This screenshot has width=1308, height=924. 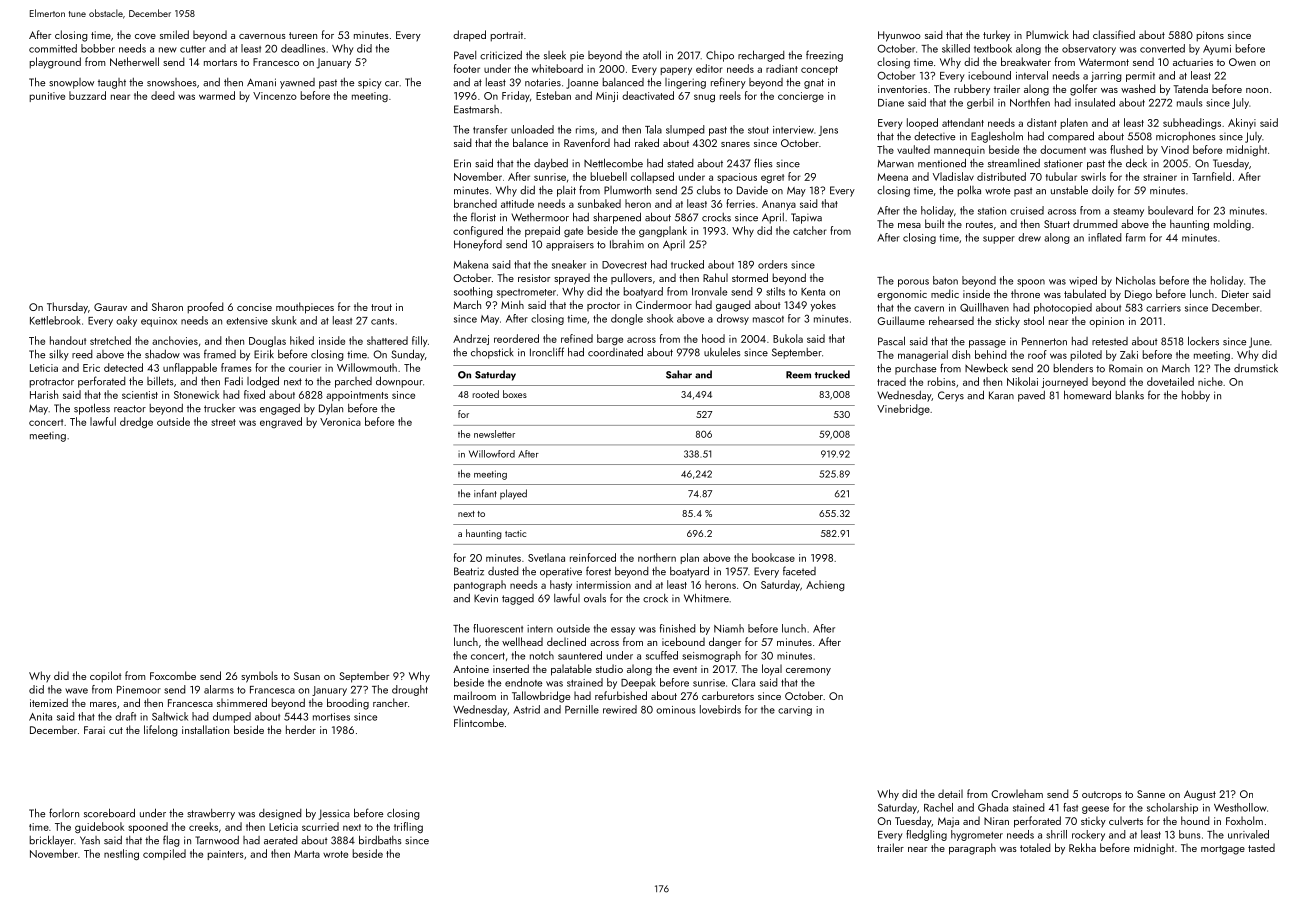 What do you see at coordinates (950, 793) in the screenshot?
I see `detail` at bounding box center [950, 793].
